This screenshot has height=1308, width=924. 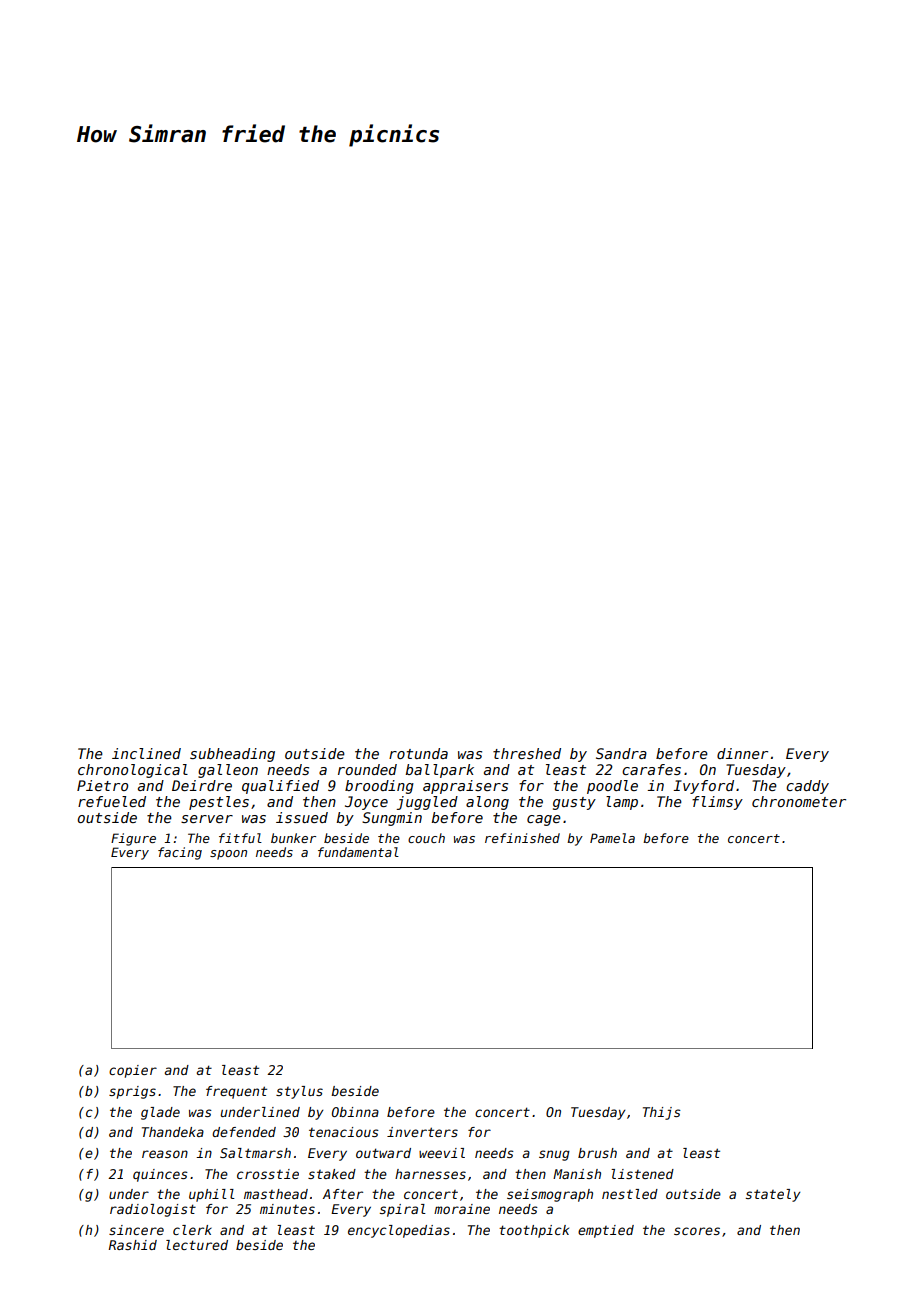 What do you see at coordinates (662, 1113) in the screenshot?
I see `Thijs` at bounding box center [662, 1113].
